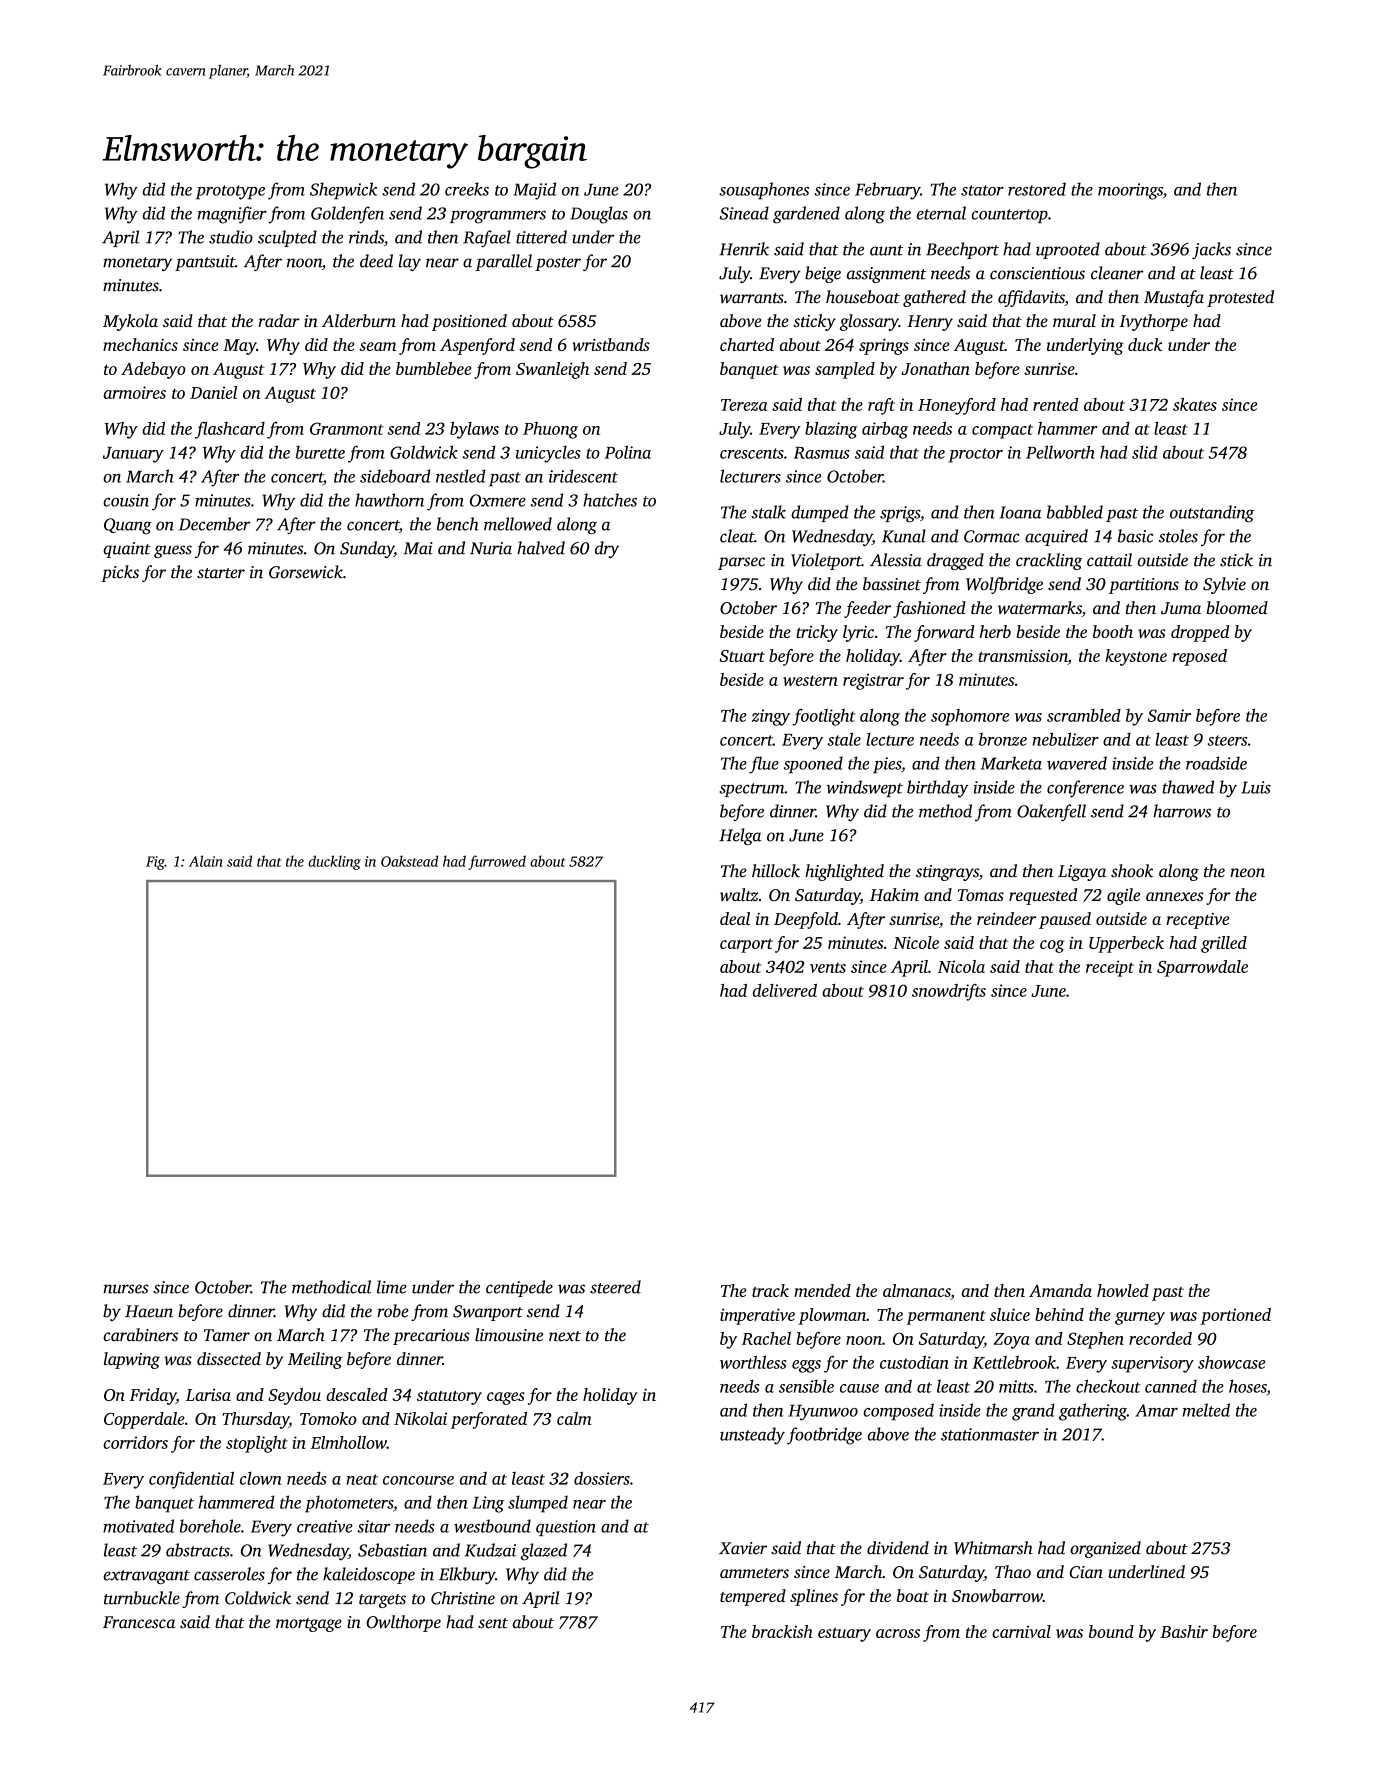  What do you see at coordinates (615, 1287) in the screenshot?
I see `steered` at bounding box center [615, 1287].
